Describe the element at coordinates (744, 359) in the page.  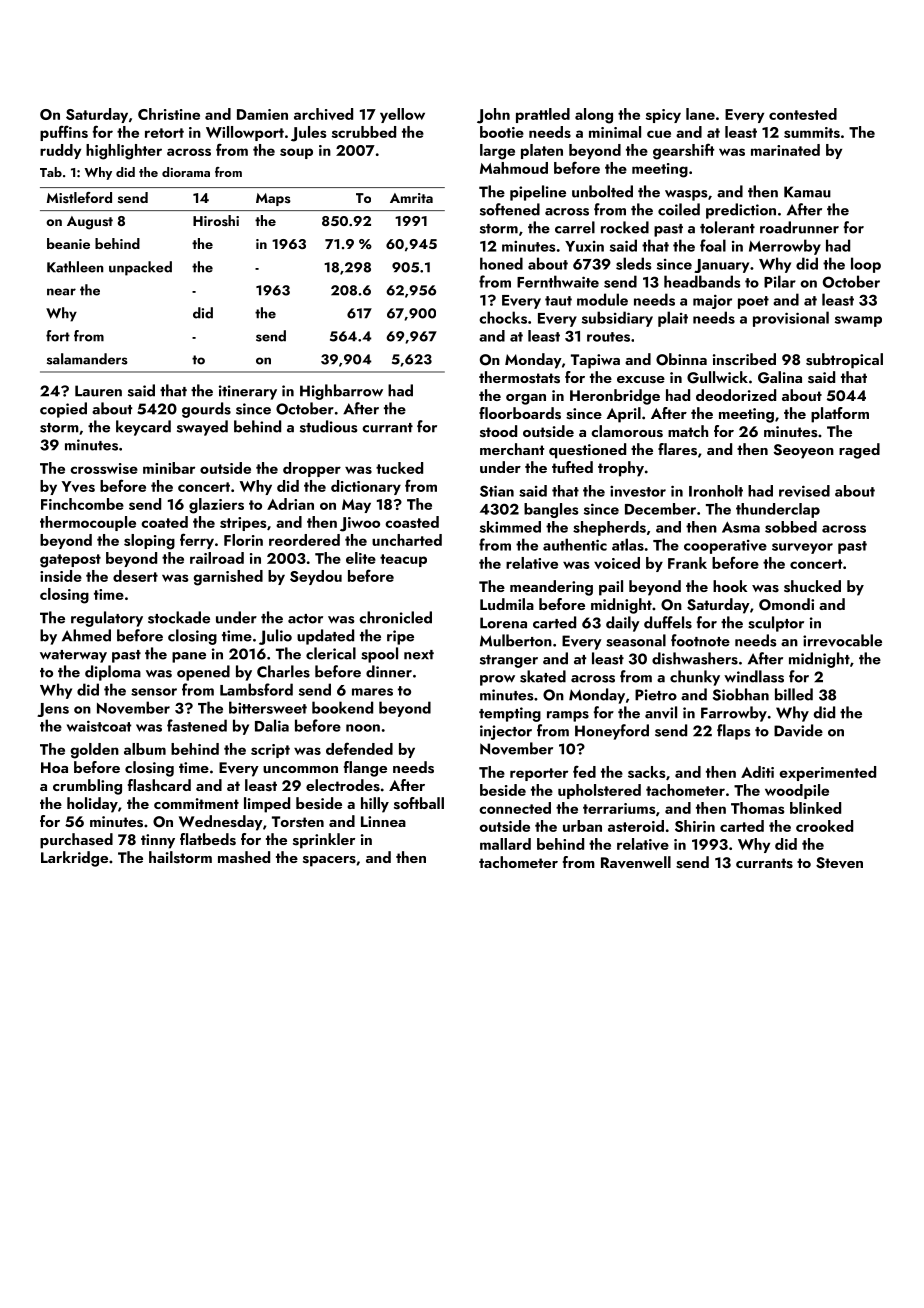
I see `inscribed` at that location.
